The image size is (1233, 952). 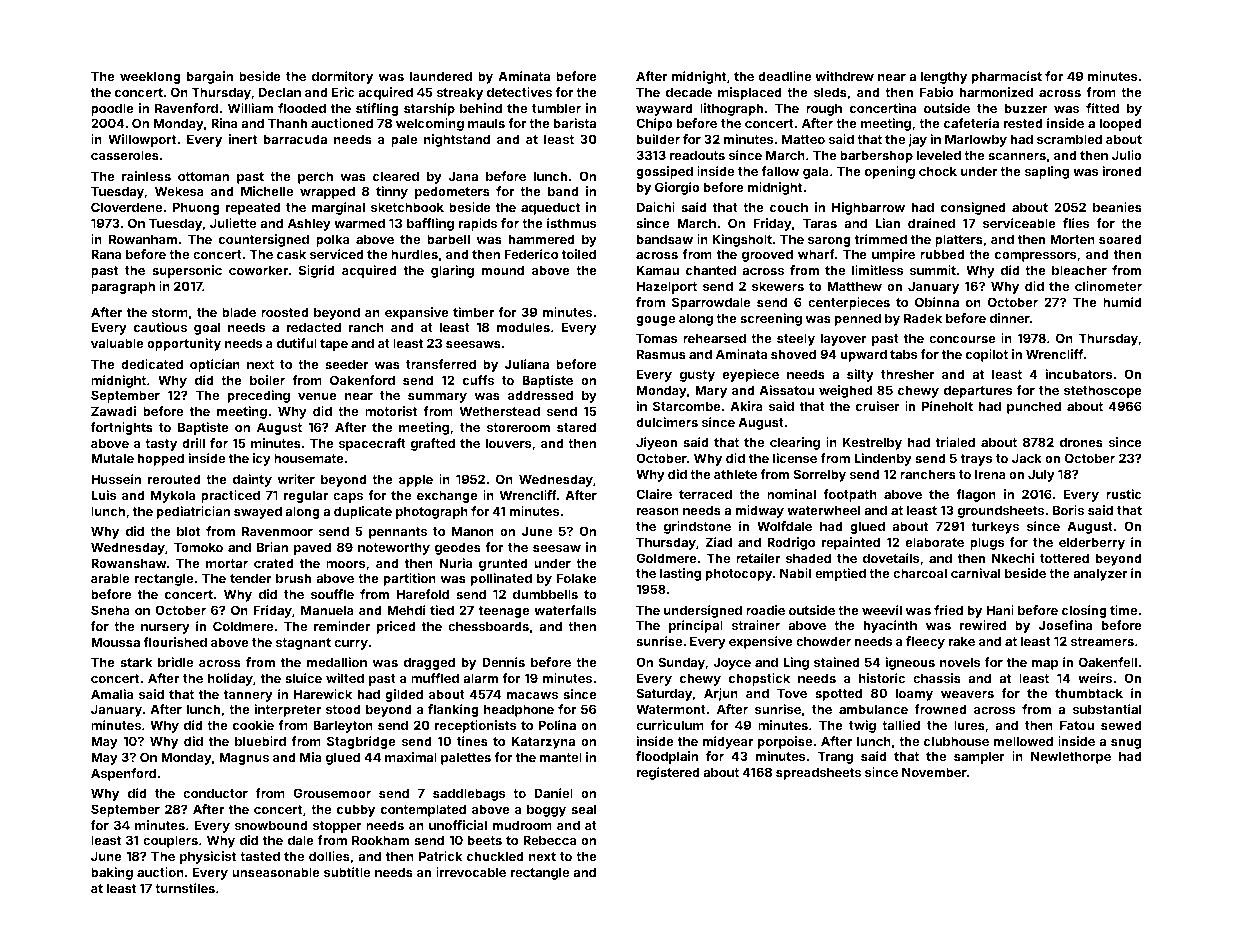 I want to click on Magnus, so click(x=244, y=758).
